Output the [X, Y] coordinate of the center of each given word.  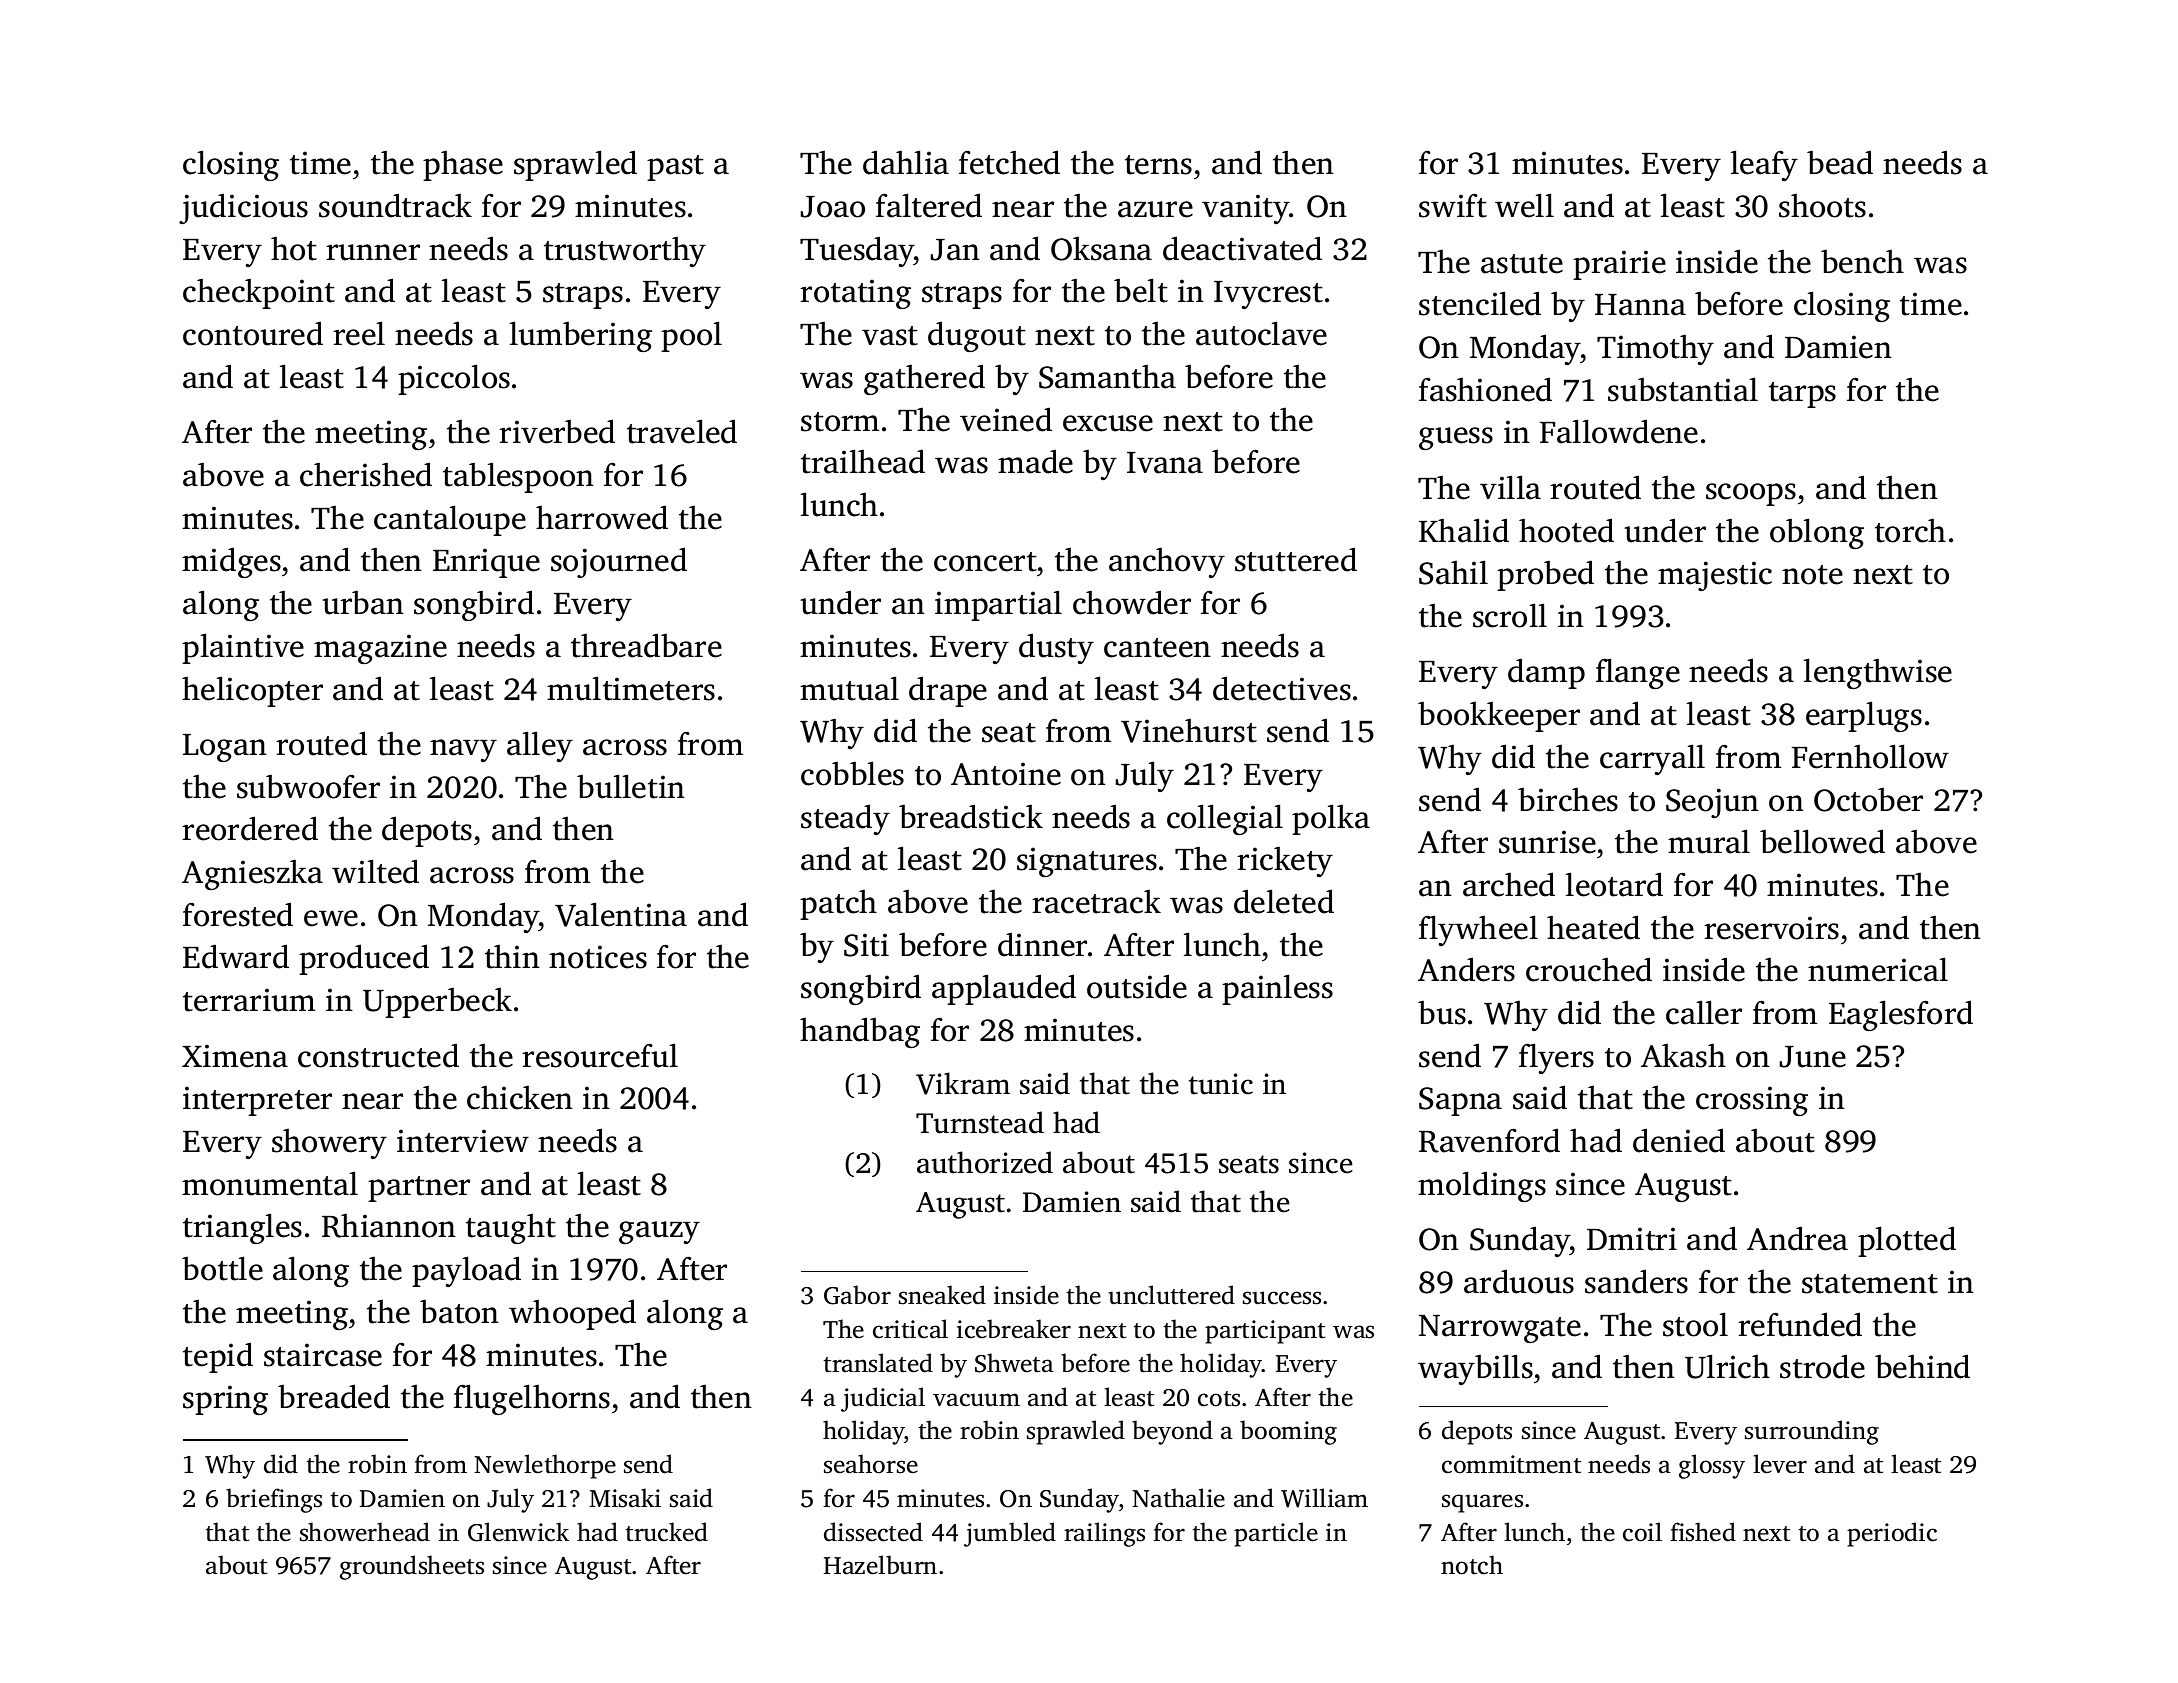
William [1324, 1498]
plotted [1907, 1241]
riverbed [557, 431]
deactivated [1242, 248]
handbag [860, 1032]
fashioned [1485, 389]
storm [840, 422]
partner [419, 1189]
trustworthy [625, 251]
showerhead [365, 1532]
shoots [1822, 205]
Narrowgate [1500, 1329]
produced [364, 959]
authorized [985, 1162]
